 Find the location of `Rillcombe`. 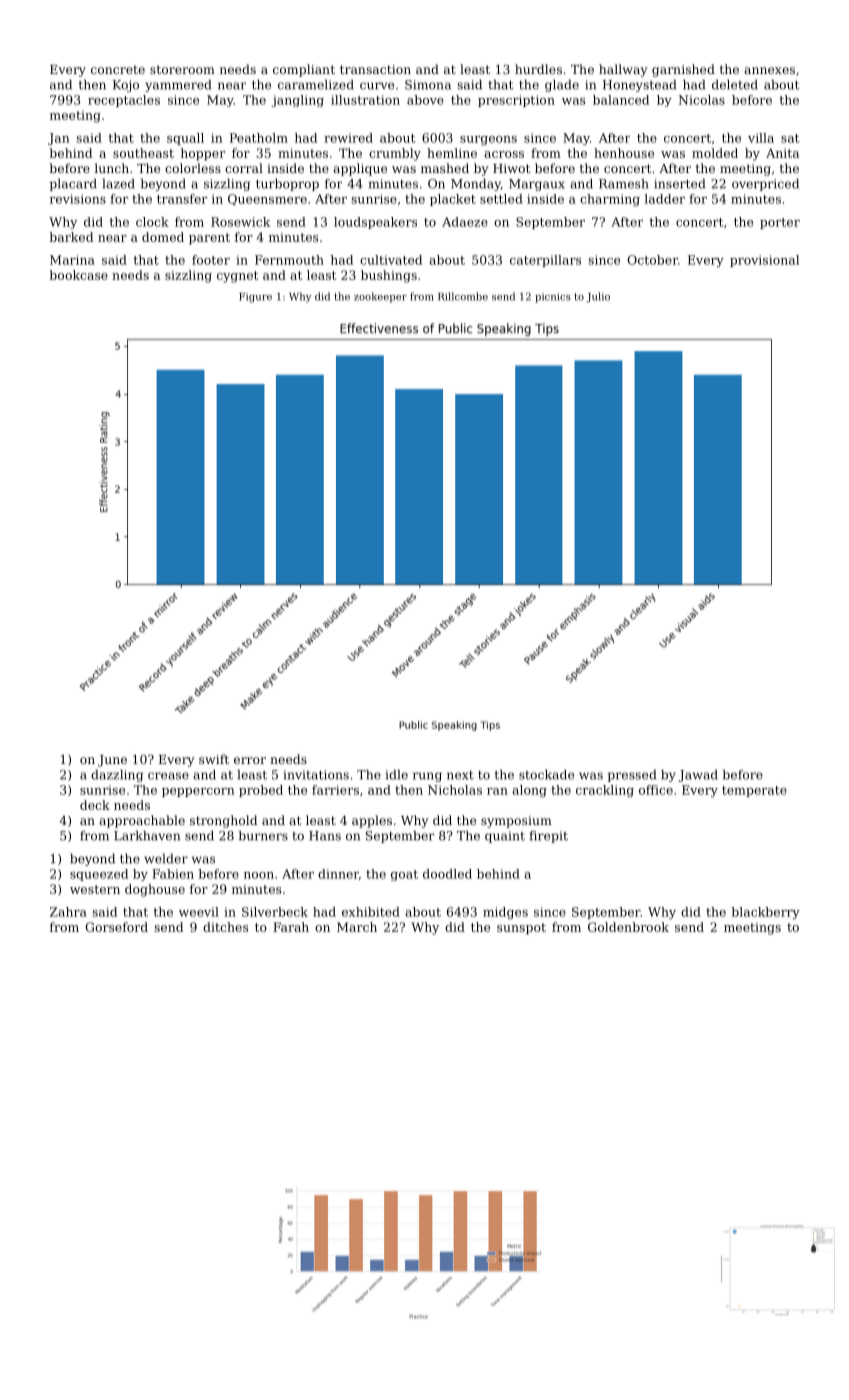

Rillcombe is located at coordinates (463, 296).
